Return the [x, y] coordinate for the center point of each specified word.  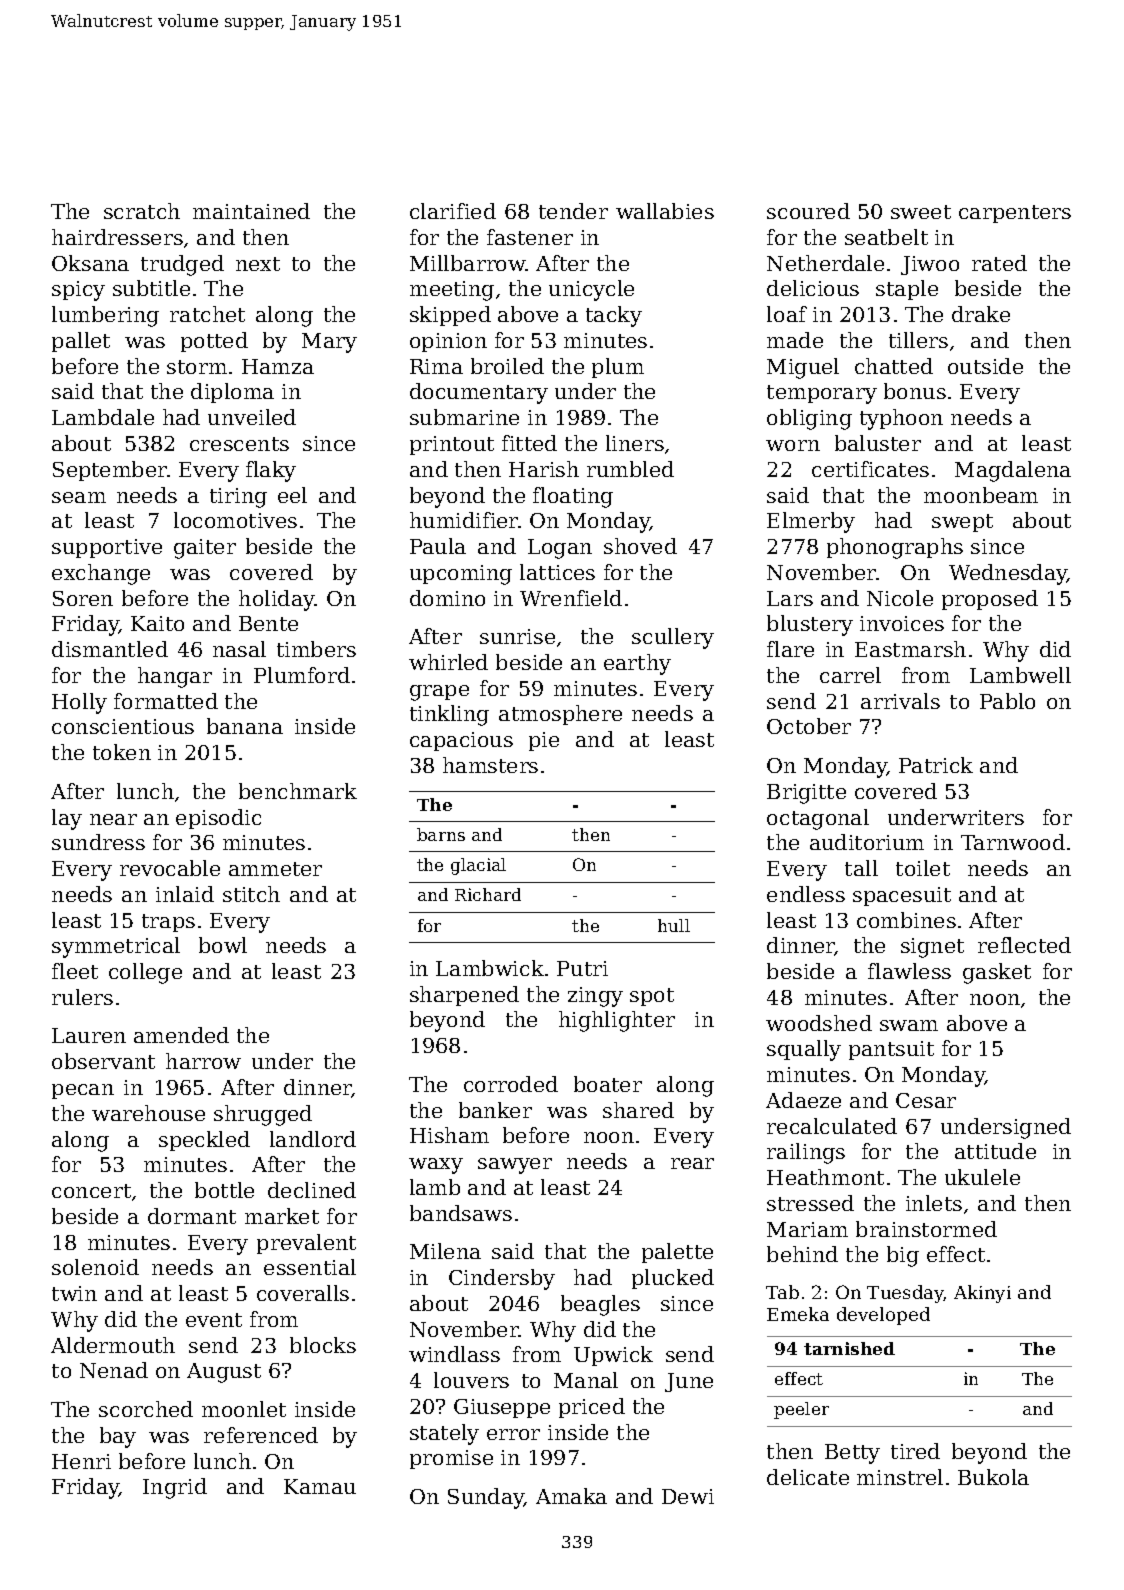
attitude [995, 1151]
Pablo [1007, 701]
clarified [453, 211]
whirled [448, 662]
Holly [79, 703]
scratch [142, 211]
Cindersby [502, 1279]
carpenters [1015, 214]
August [224, 1373]
